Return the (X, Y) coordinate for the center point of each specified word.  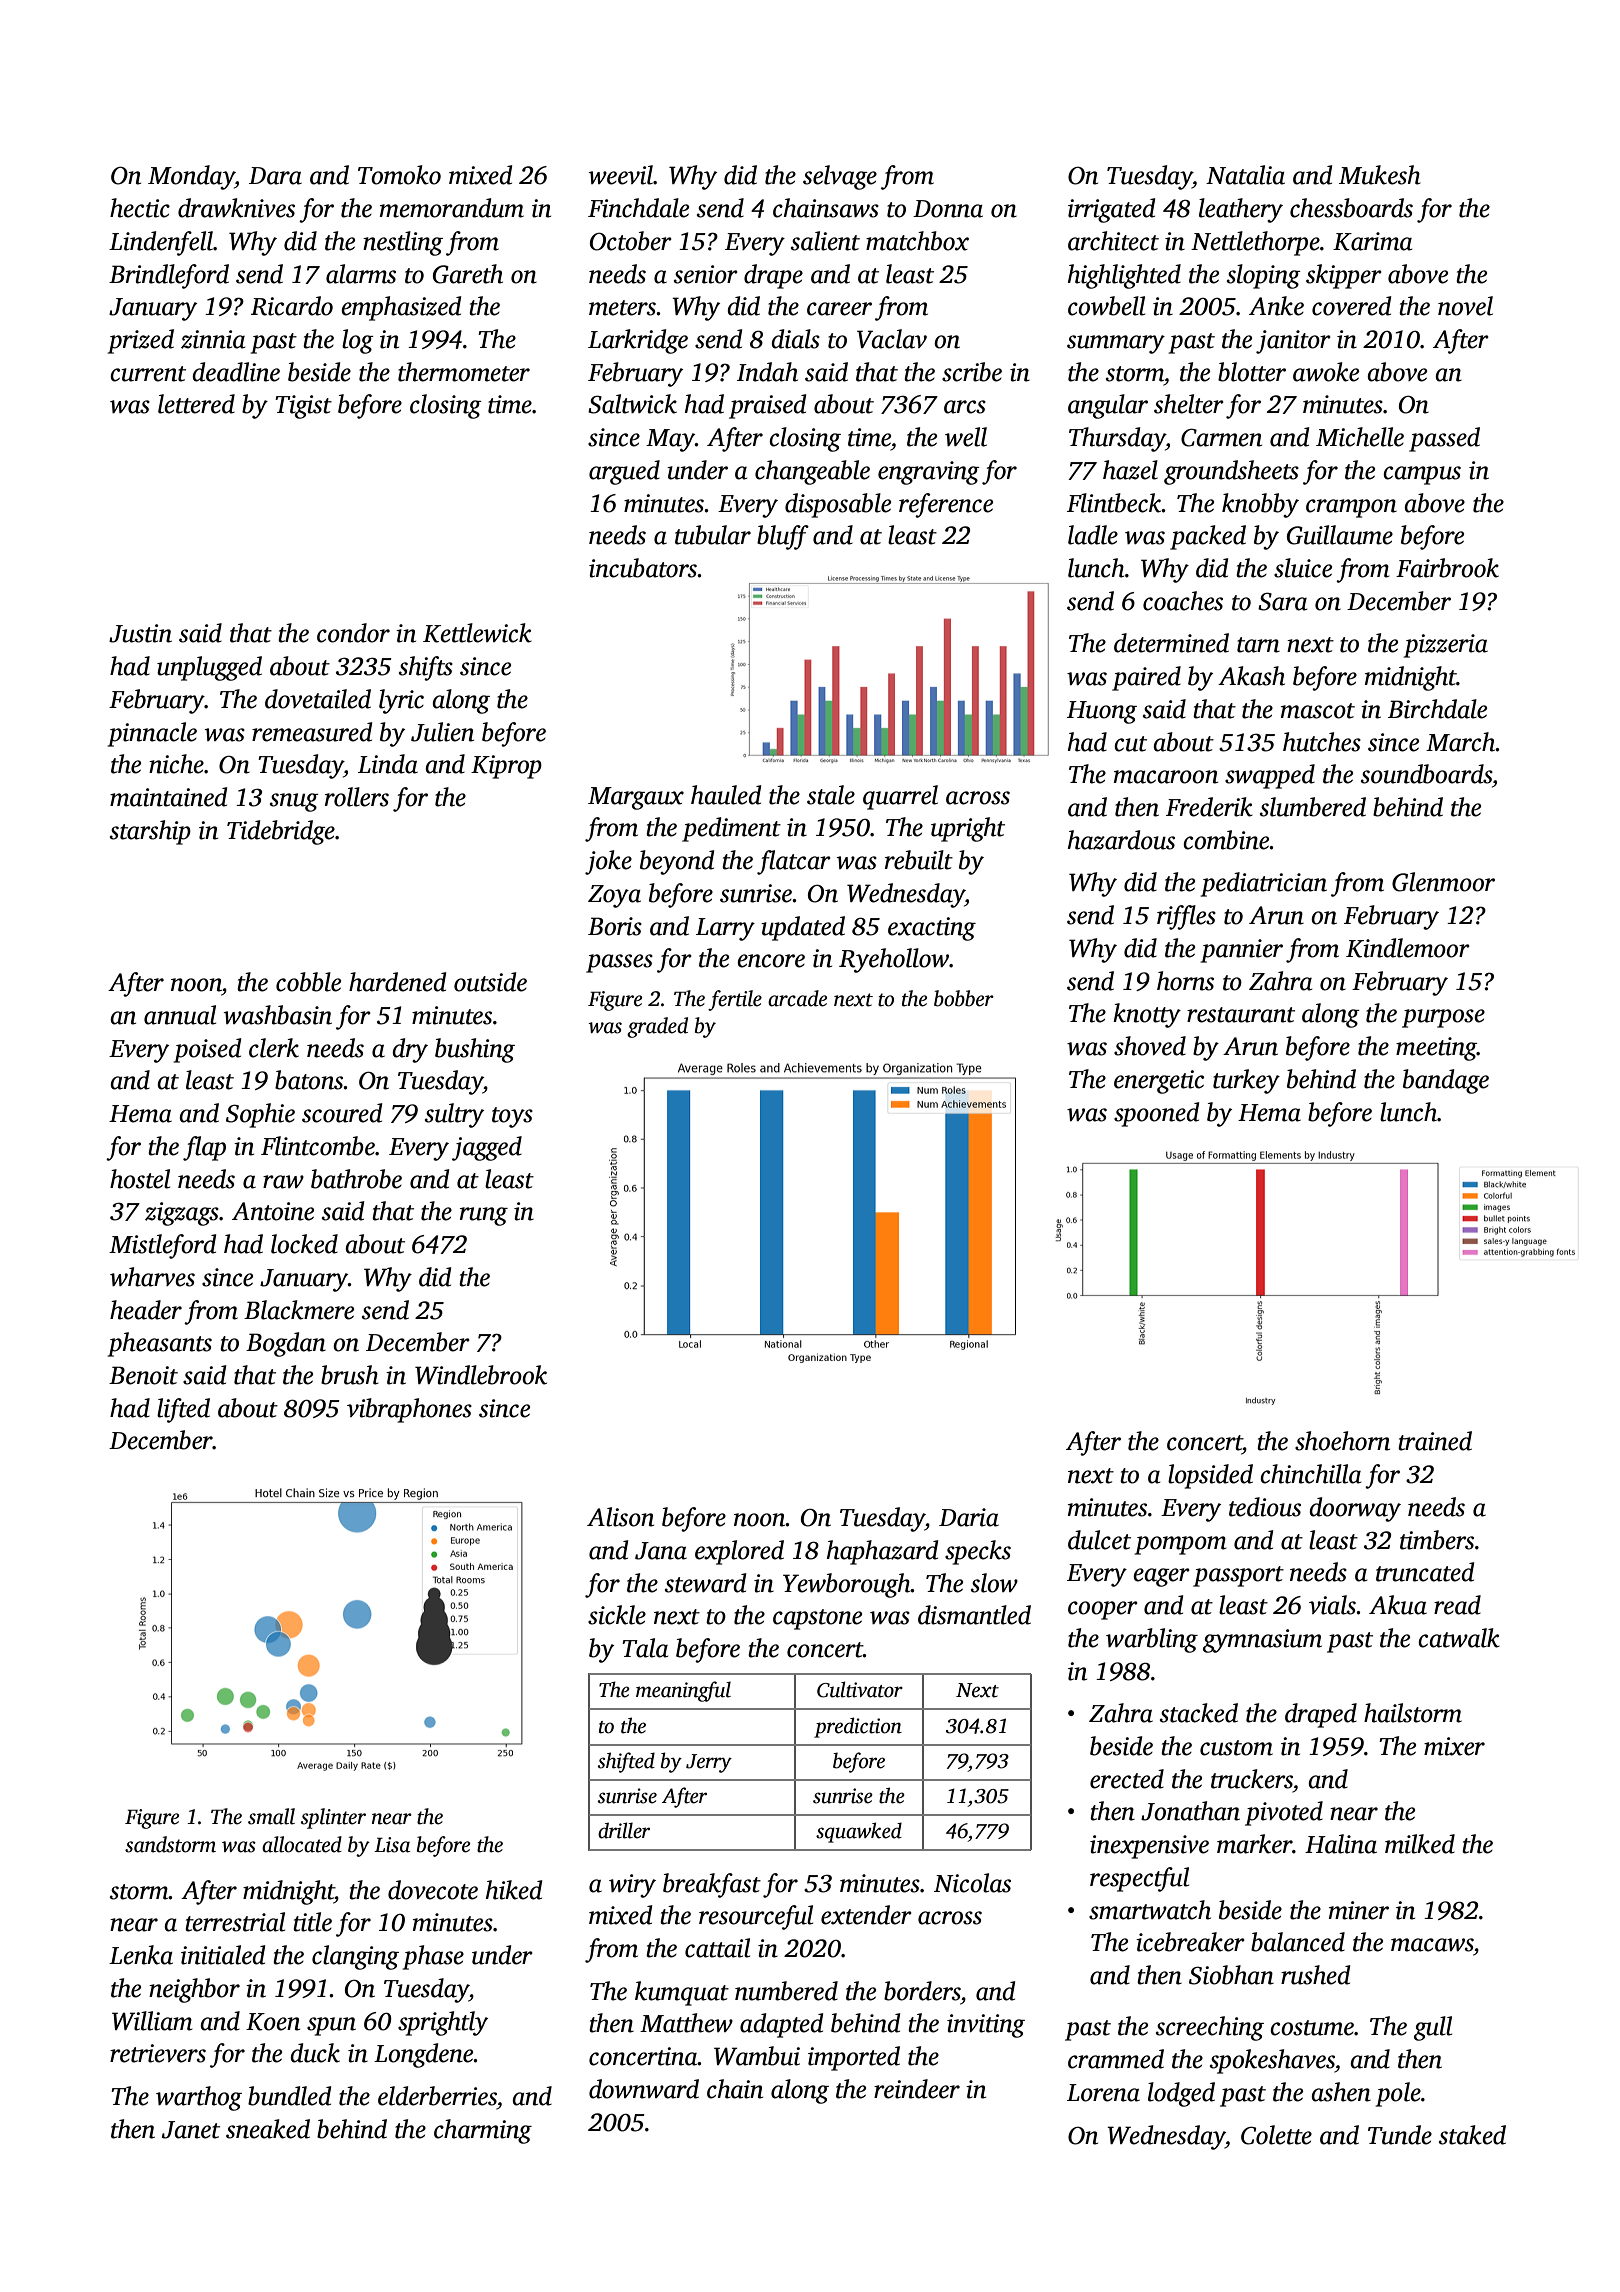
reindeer (917, 2089)
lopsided (1210, 1476)
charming (483, 2131)
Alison (620, 1517)
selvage (840, 177)
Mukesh (1380, 175)
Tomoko (399, 175)
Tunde (1400, 2135)
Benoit (143, 1375)
